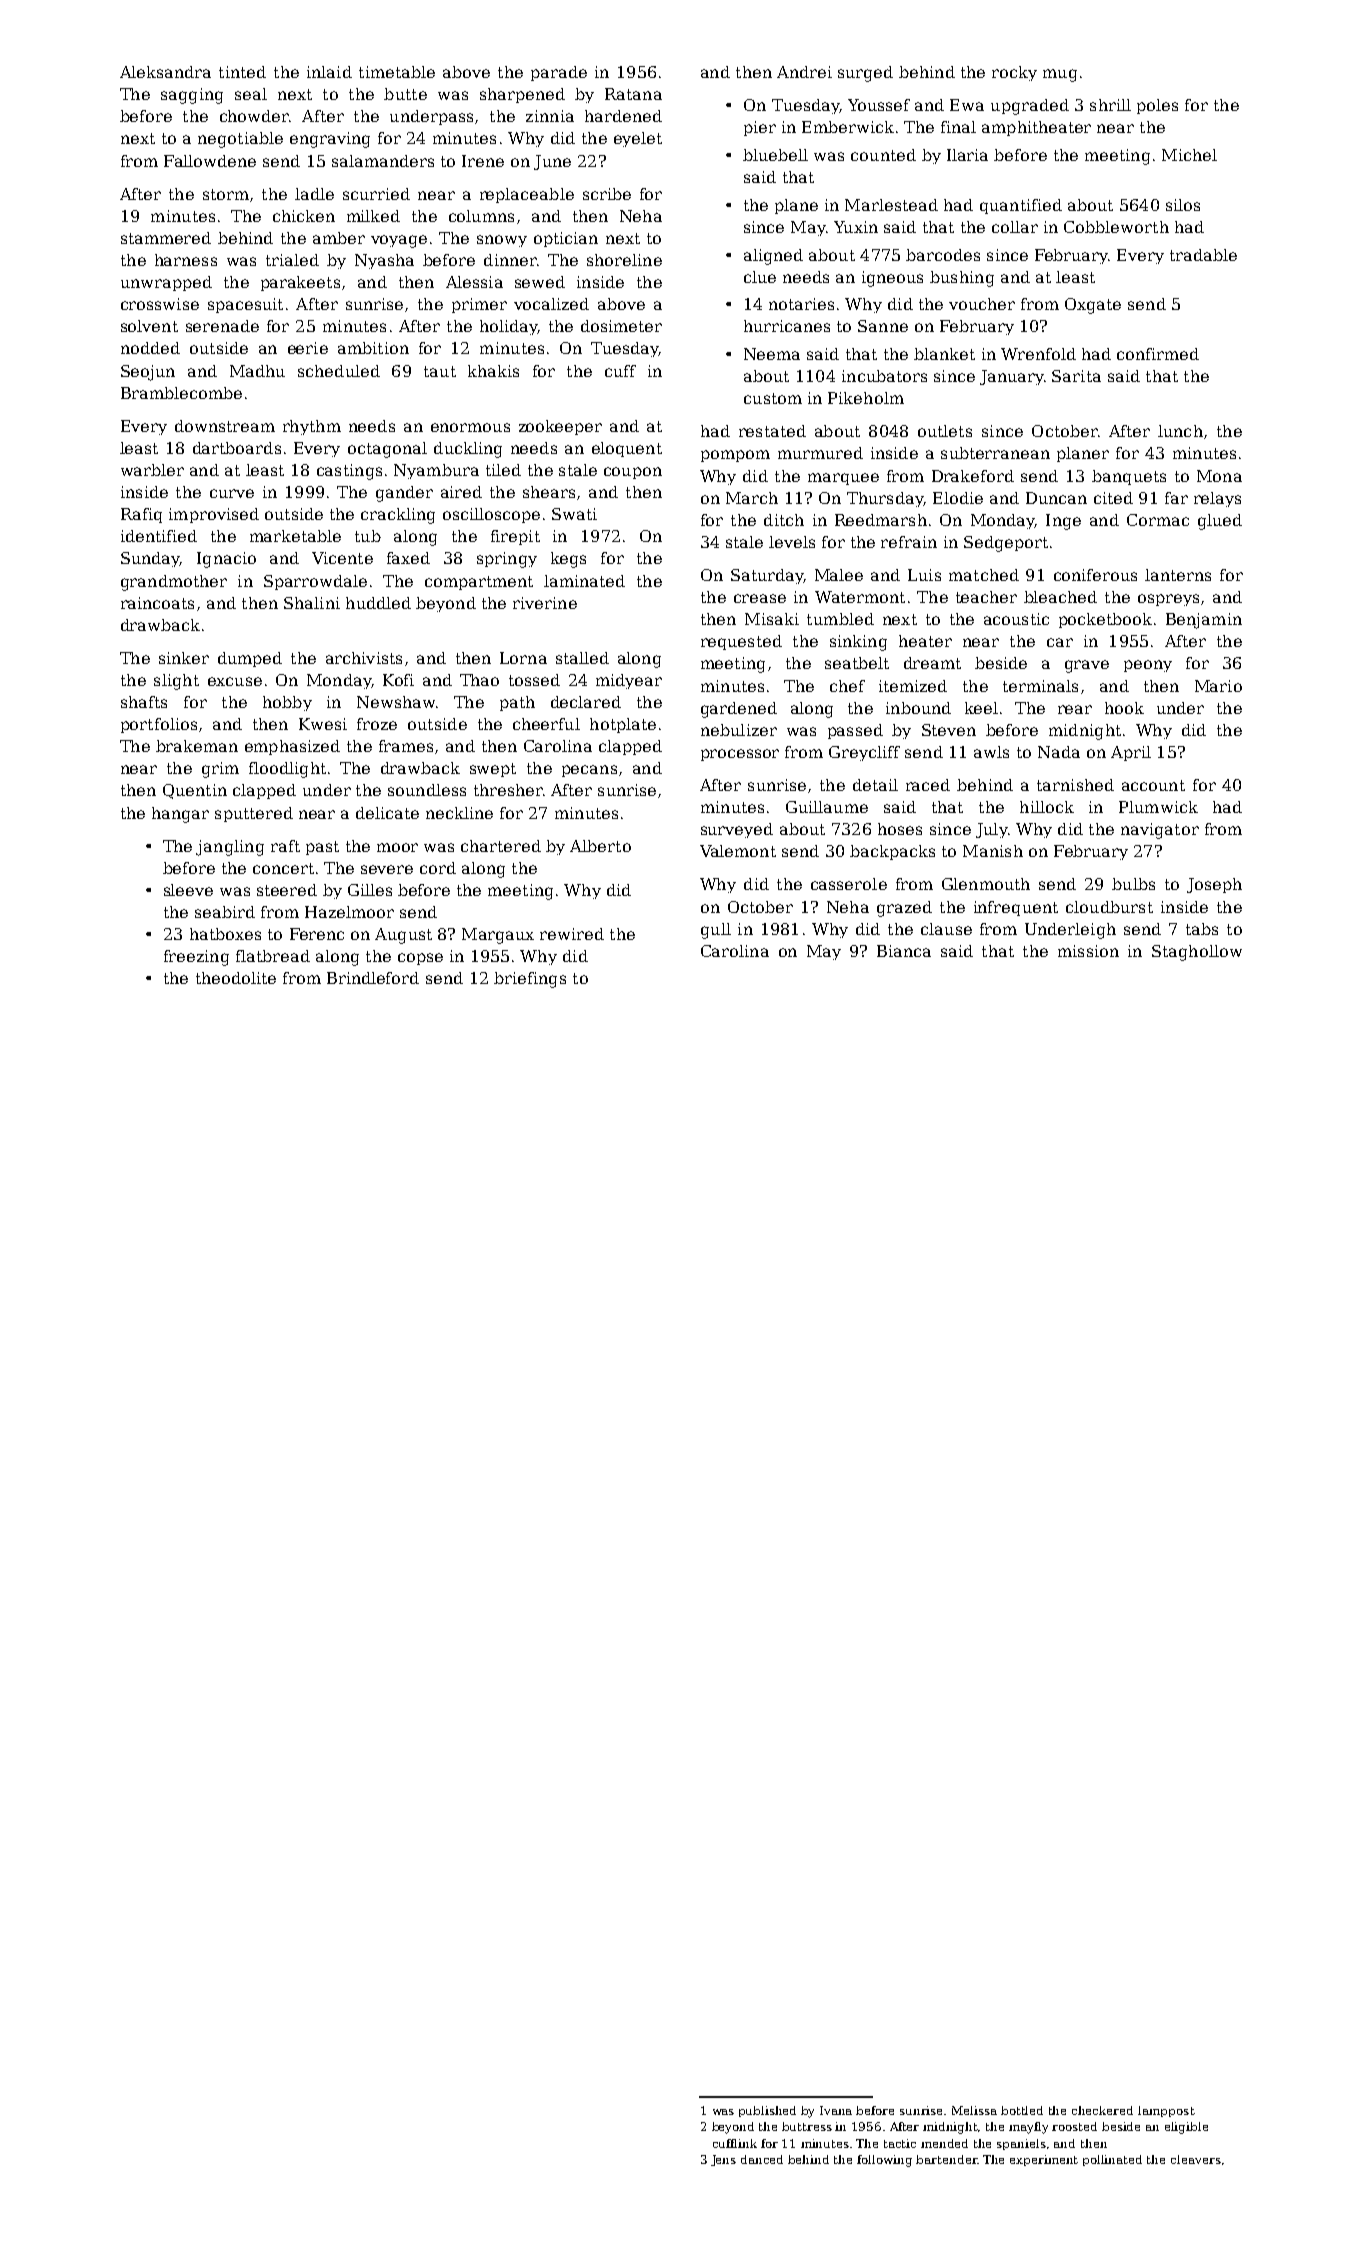  What do you see at coordinates (510, 260) in the image?
I see `dinner` at bounding box center [510, 260].
